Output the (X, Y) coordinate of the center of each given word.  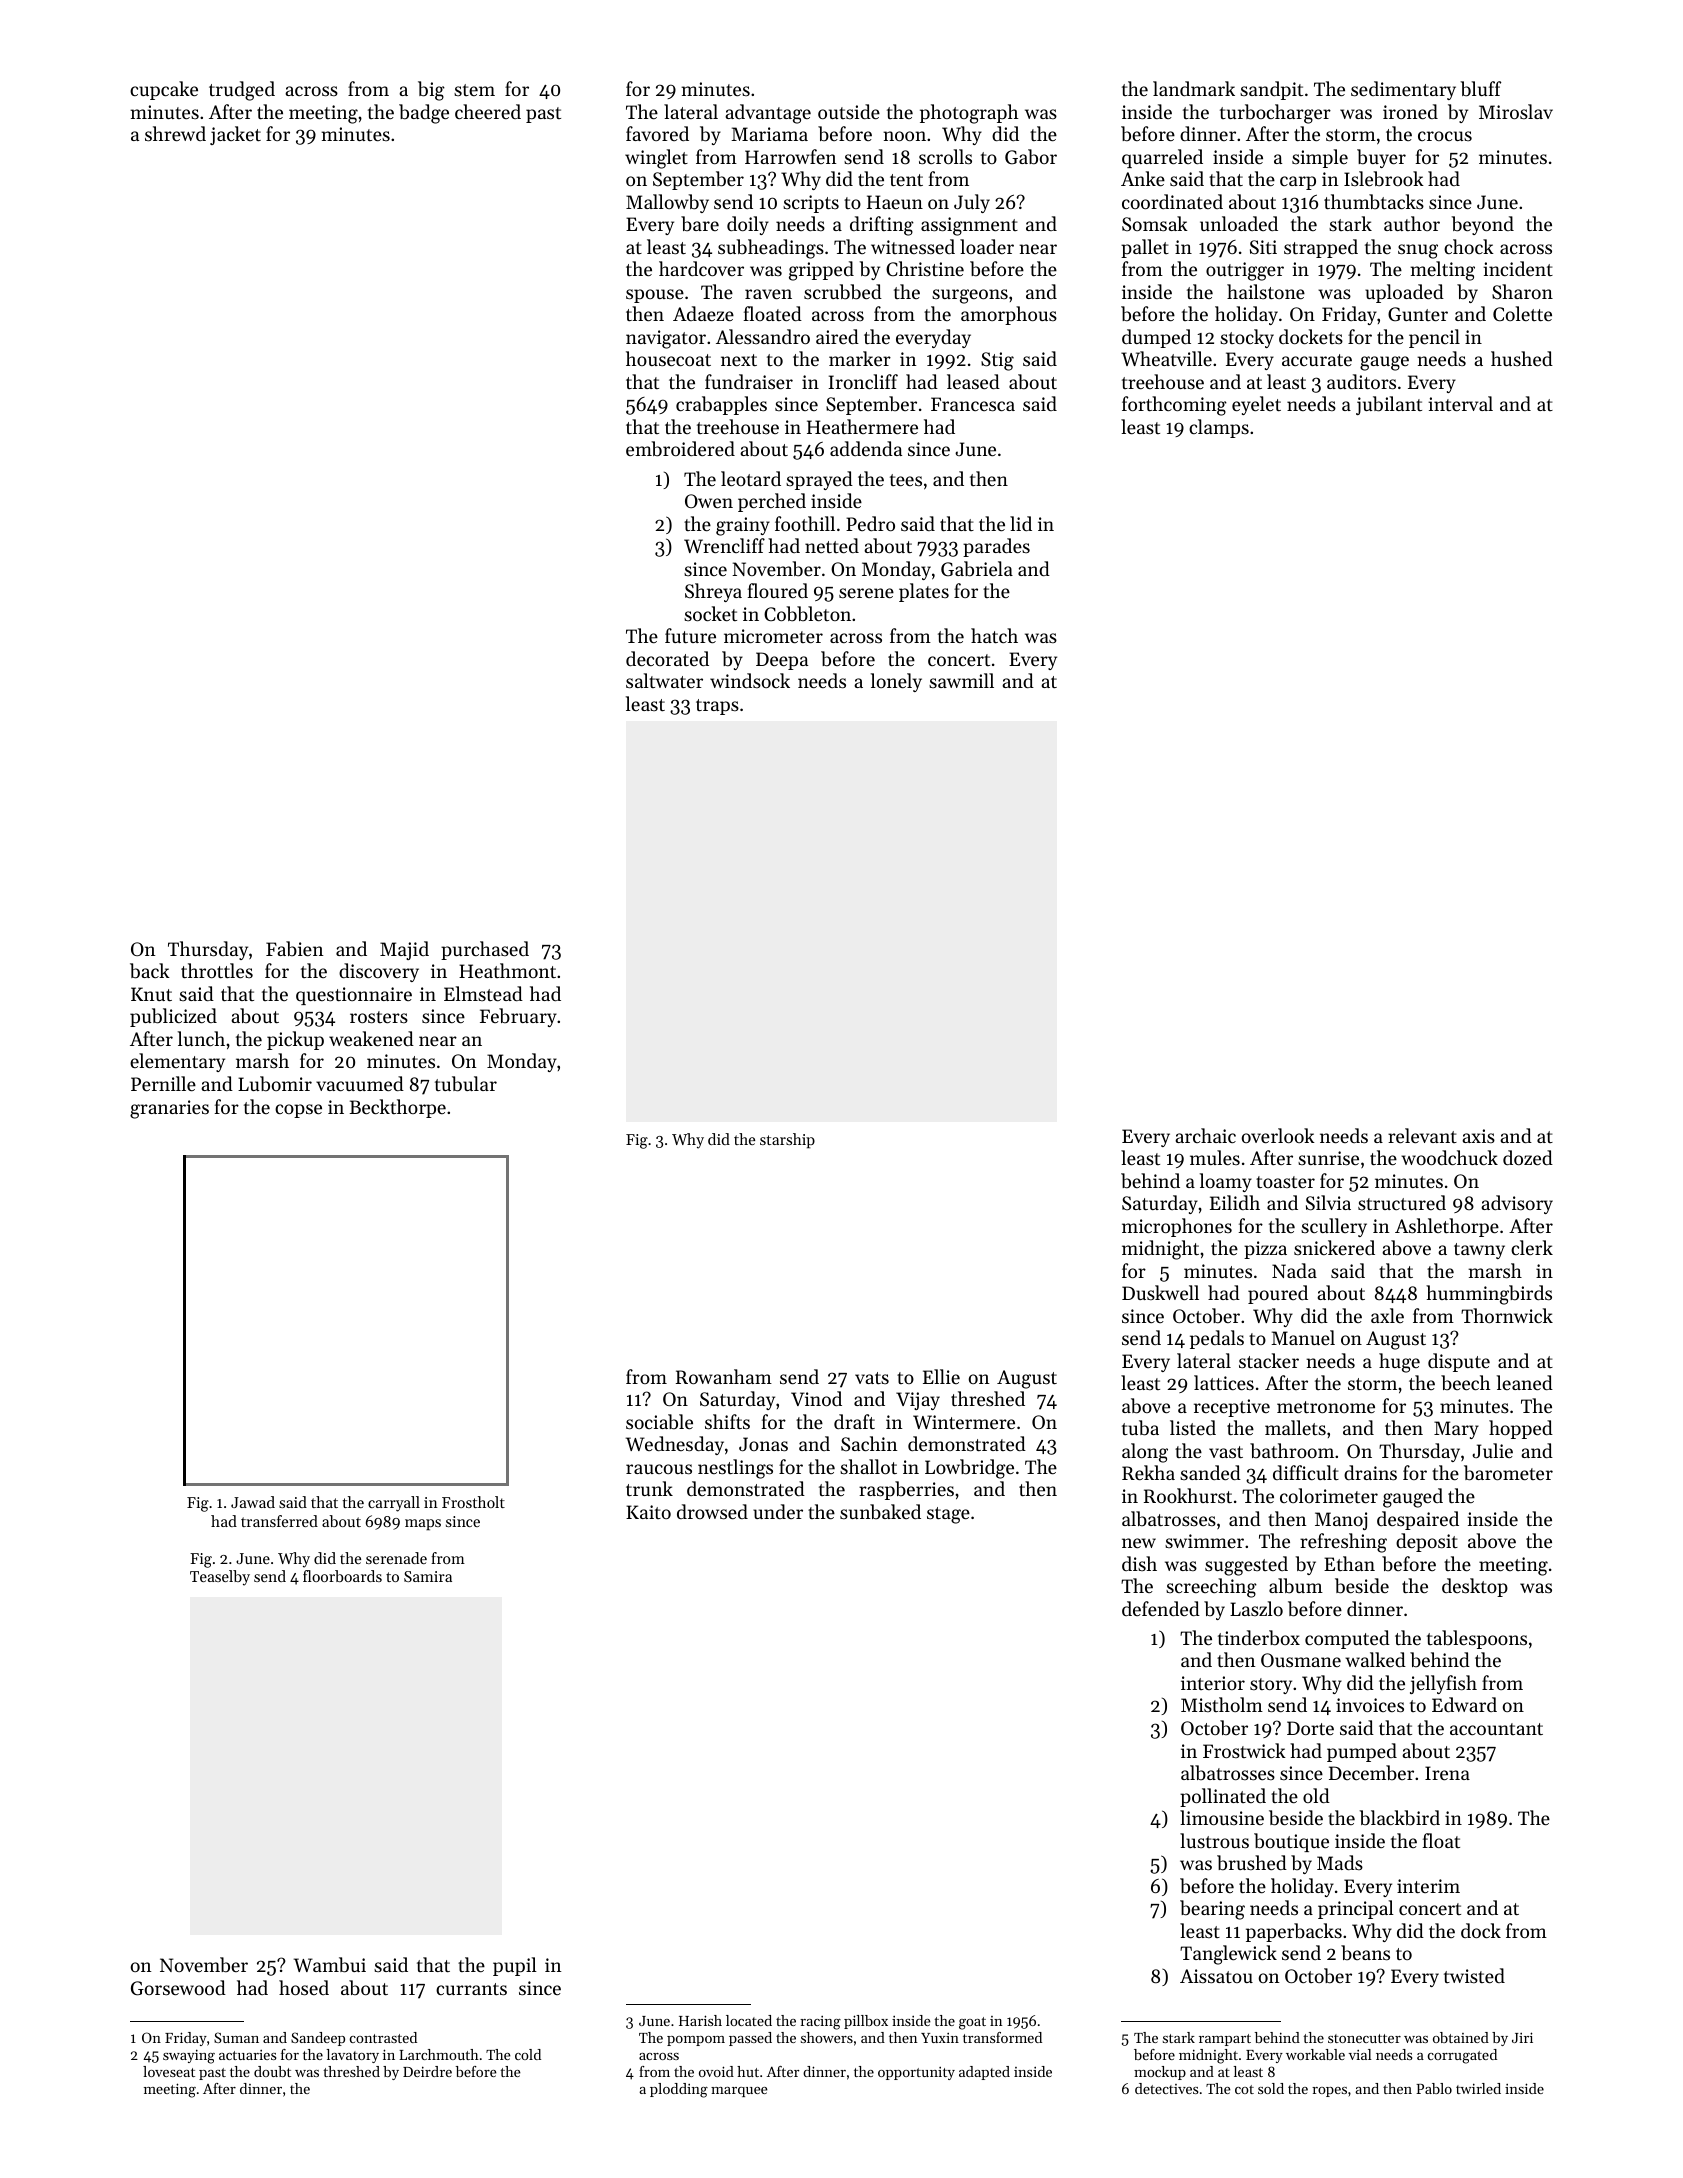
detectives (1166, 2088)
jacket (235, 135)
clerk (1532, 1247)
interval (1460, 403)
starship (787, 1141)
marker (860, 358)
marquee (739, 2092)
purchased (485, 950)
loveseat (169, 2071)
